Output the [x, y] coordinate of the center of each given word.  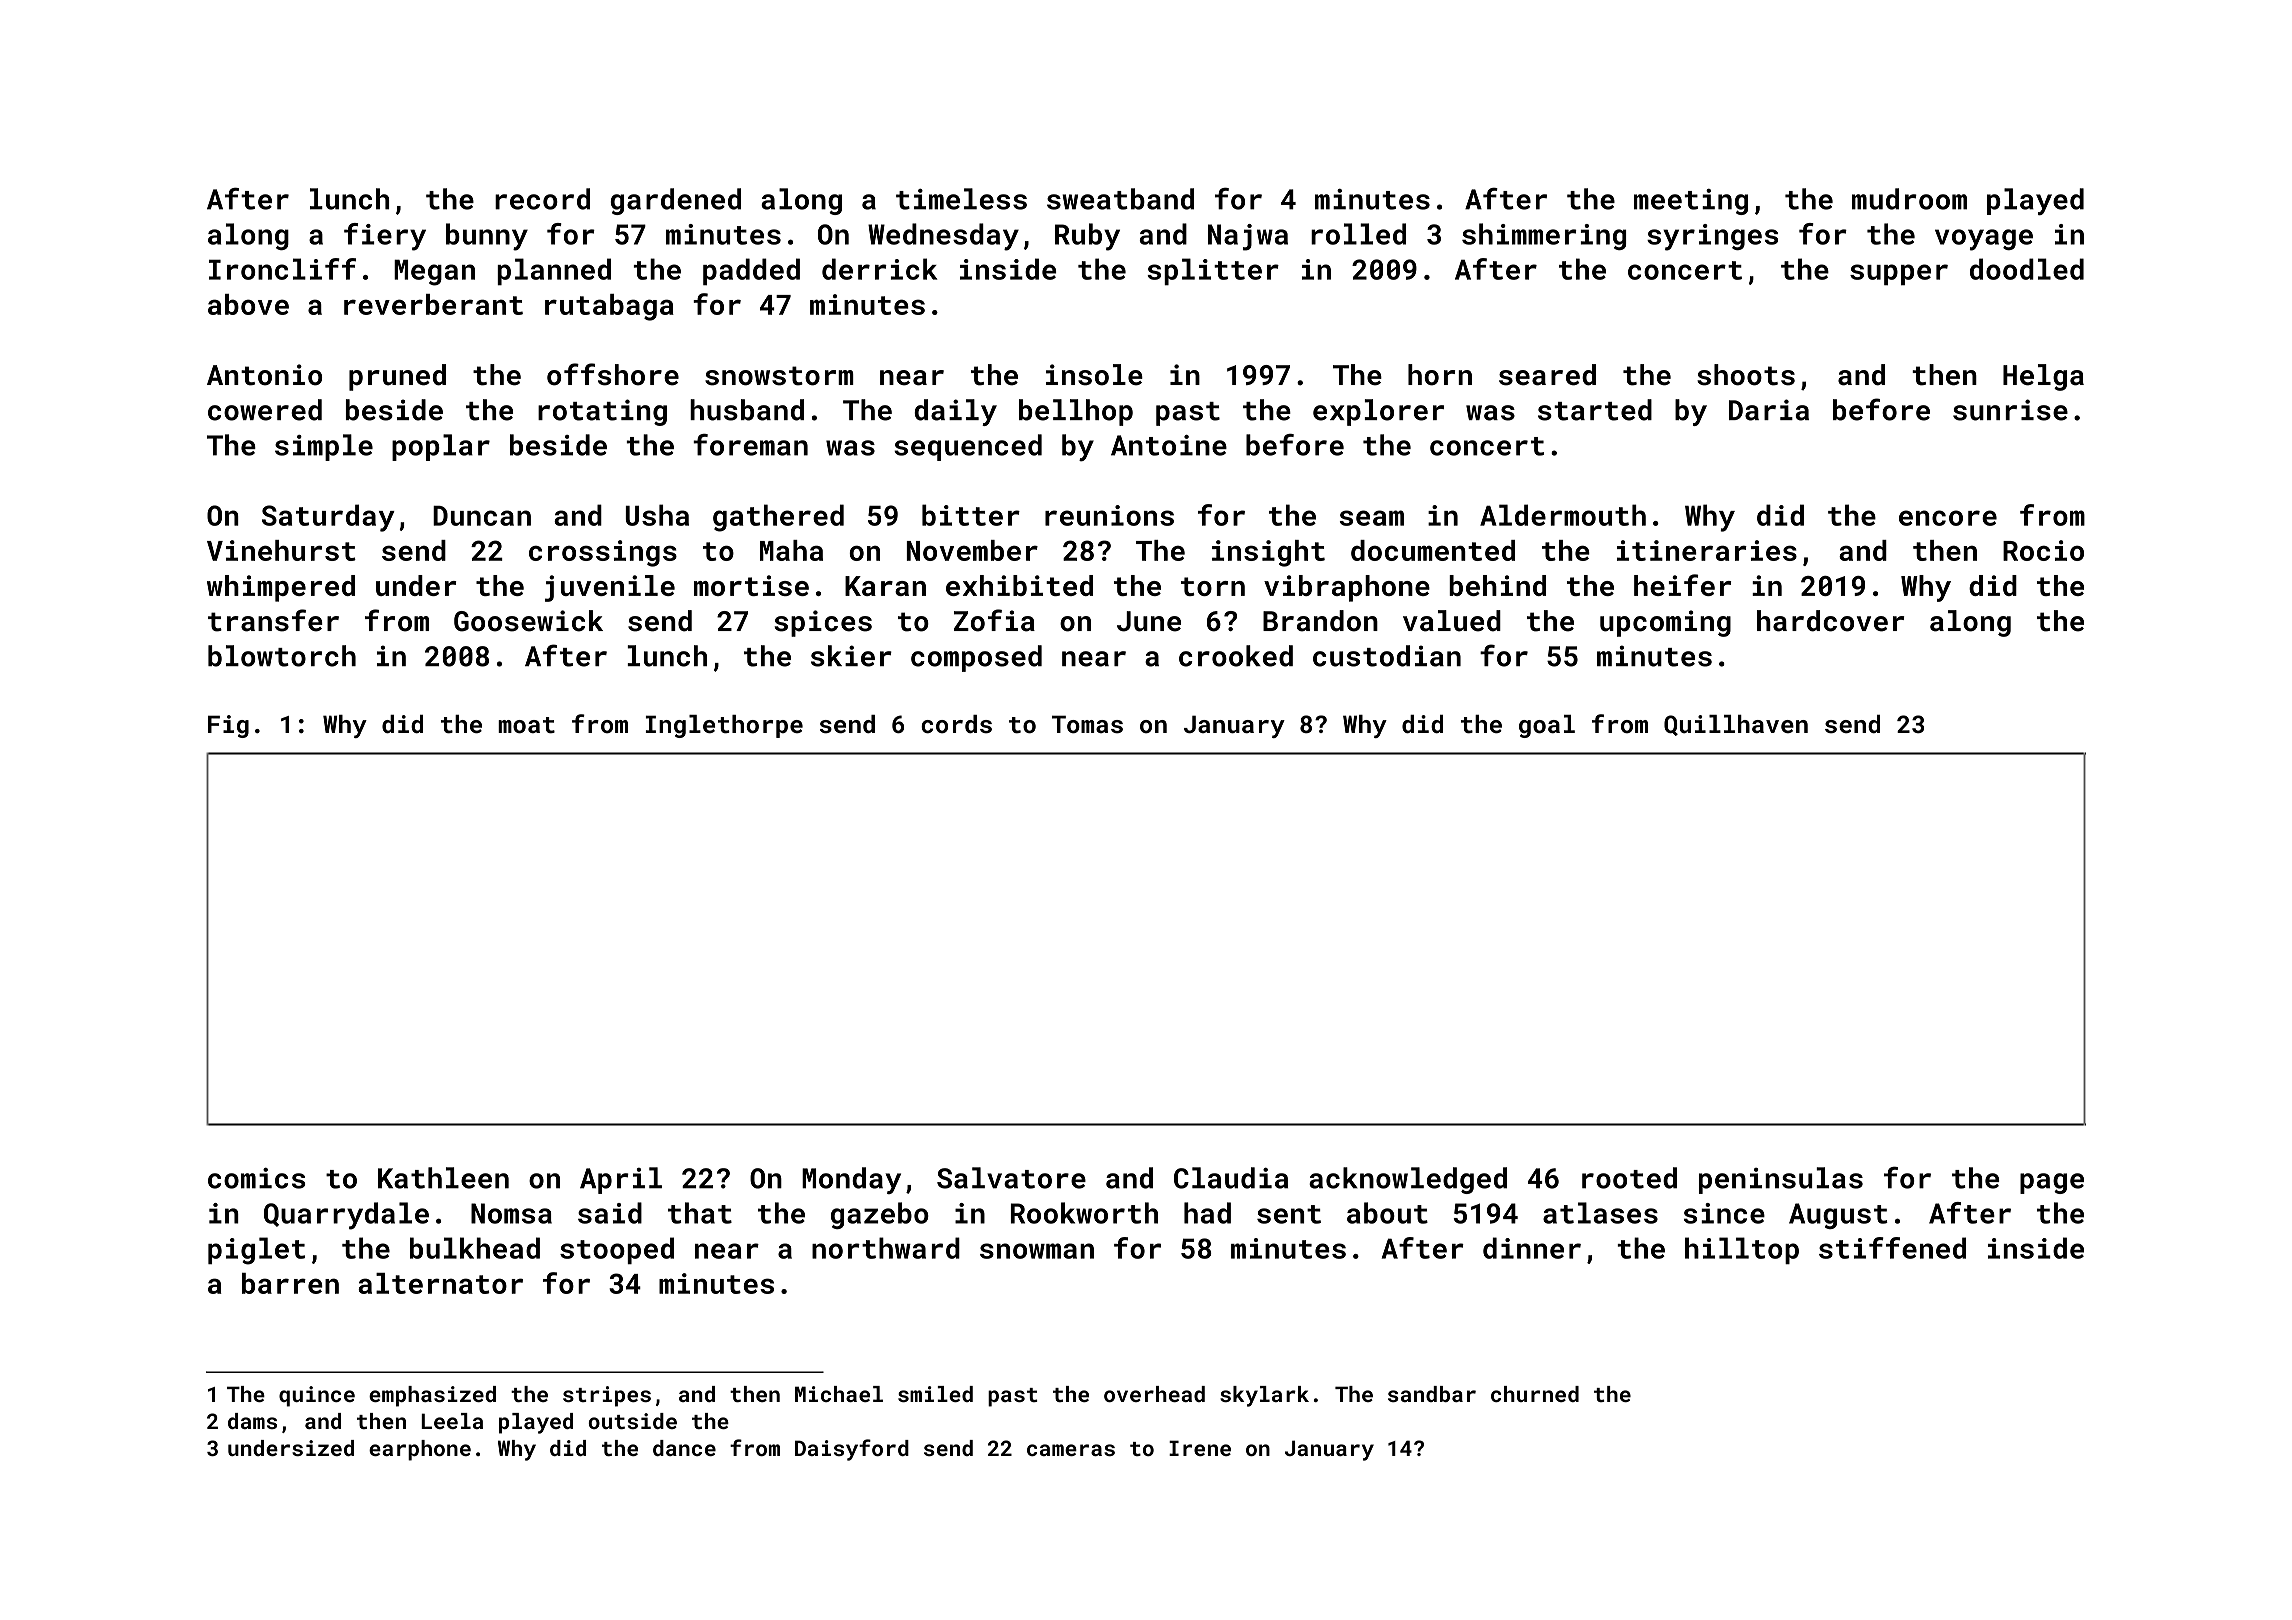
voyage [1984, 240]
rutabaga [609, 307]
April [621, 1180]
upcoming [1665, 623]
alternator [440, 1283]
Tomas [1087, 724]
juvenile [610, 588]
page [2052, 1183]
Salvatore [1011, 1178]
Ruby [1087, 237]
